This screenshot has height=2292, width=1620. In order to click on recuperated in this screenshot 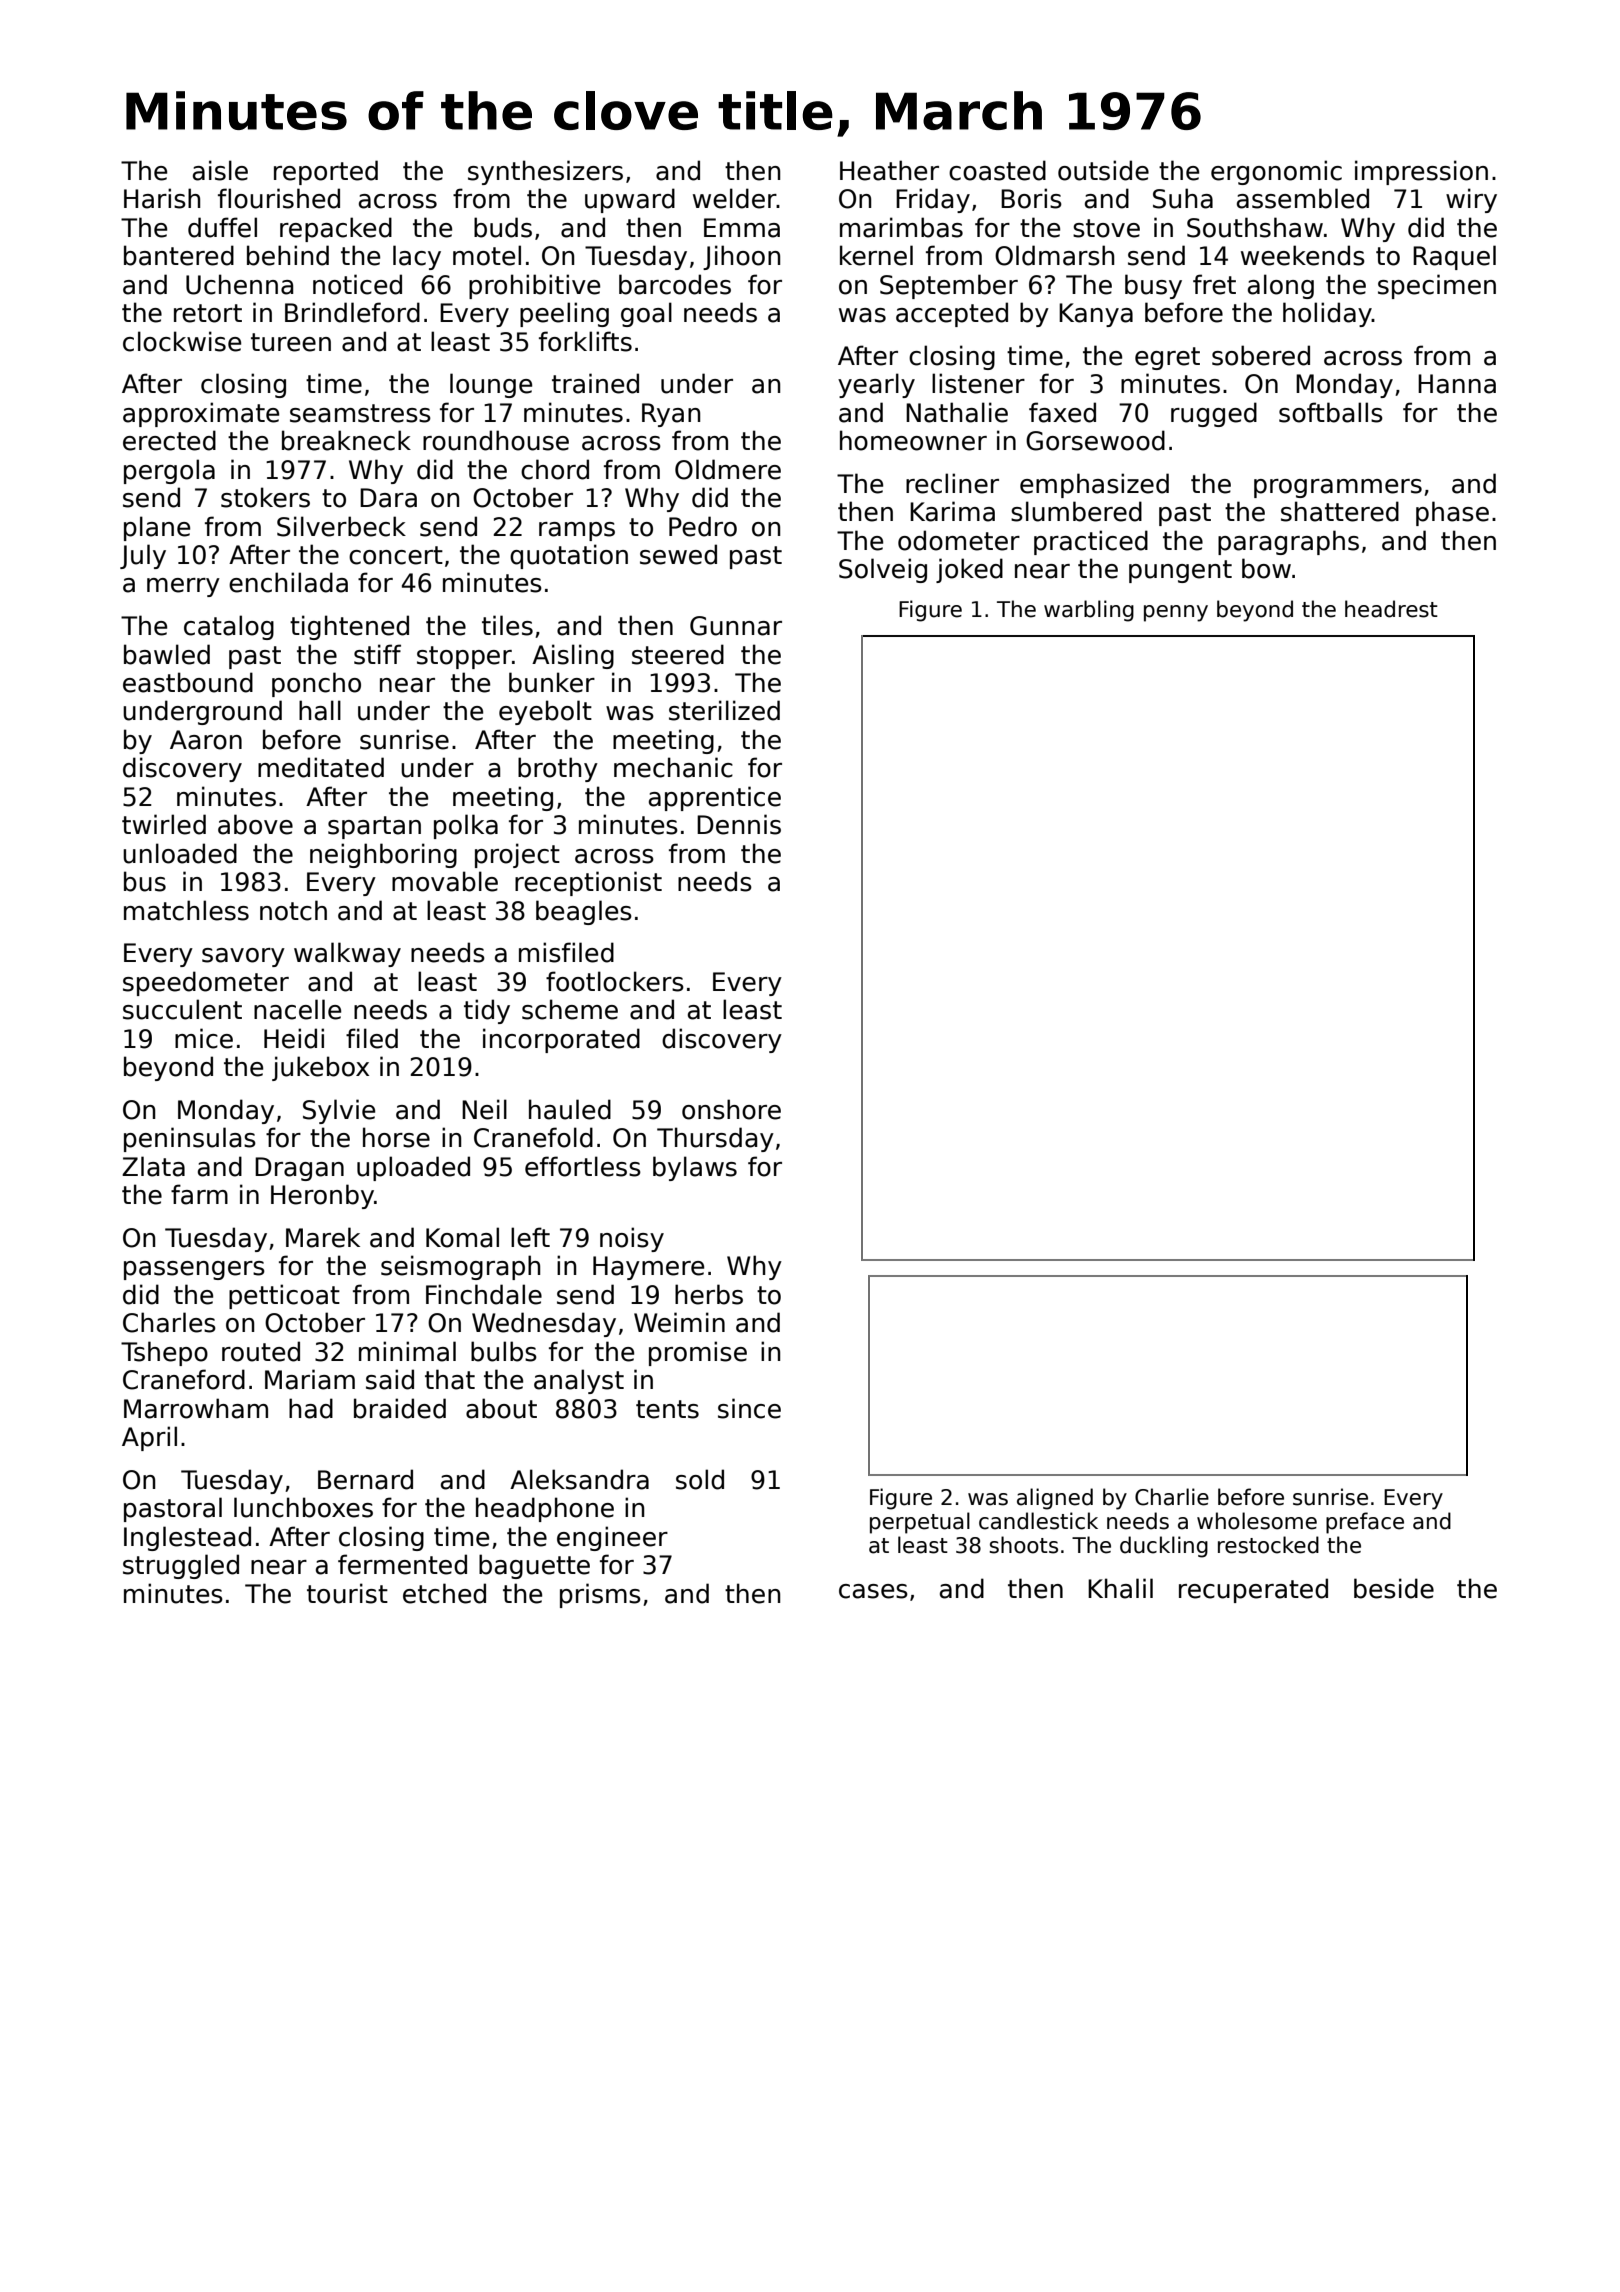, I will do `click(1253, 1590)`.
